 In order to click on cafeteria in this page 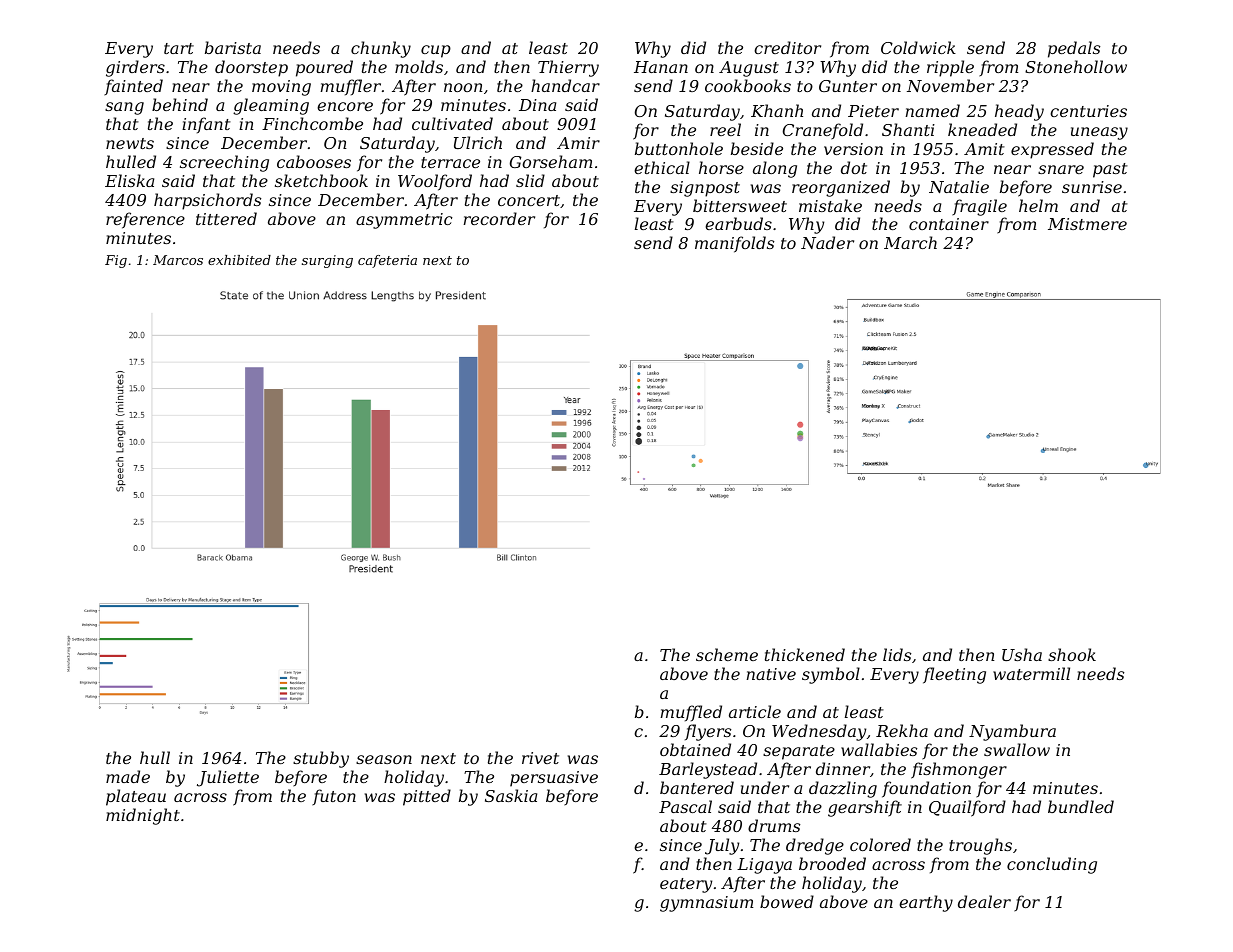, I will do `click(387, 261)`.
